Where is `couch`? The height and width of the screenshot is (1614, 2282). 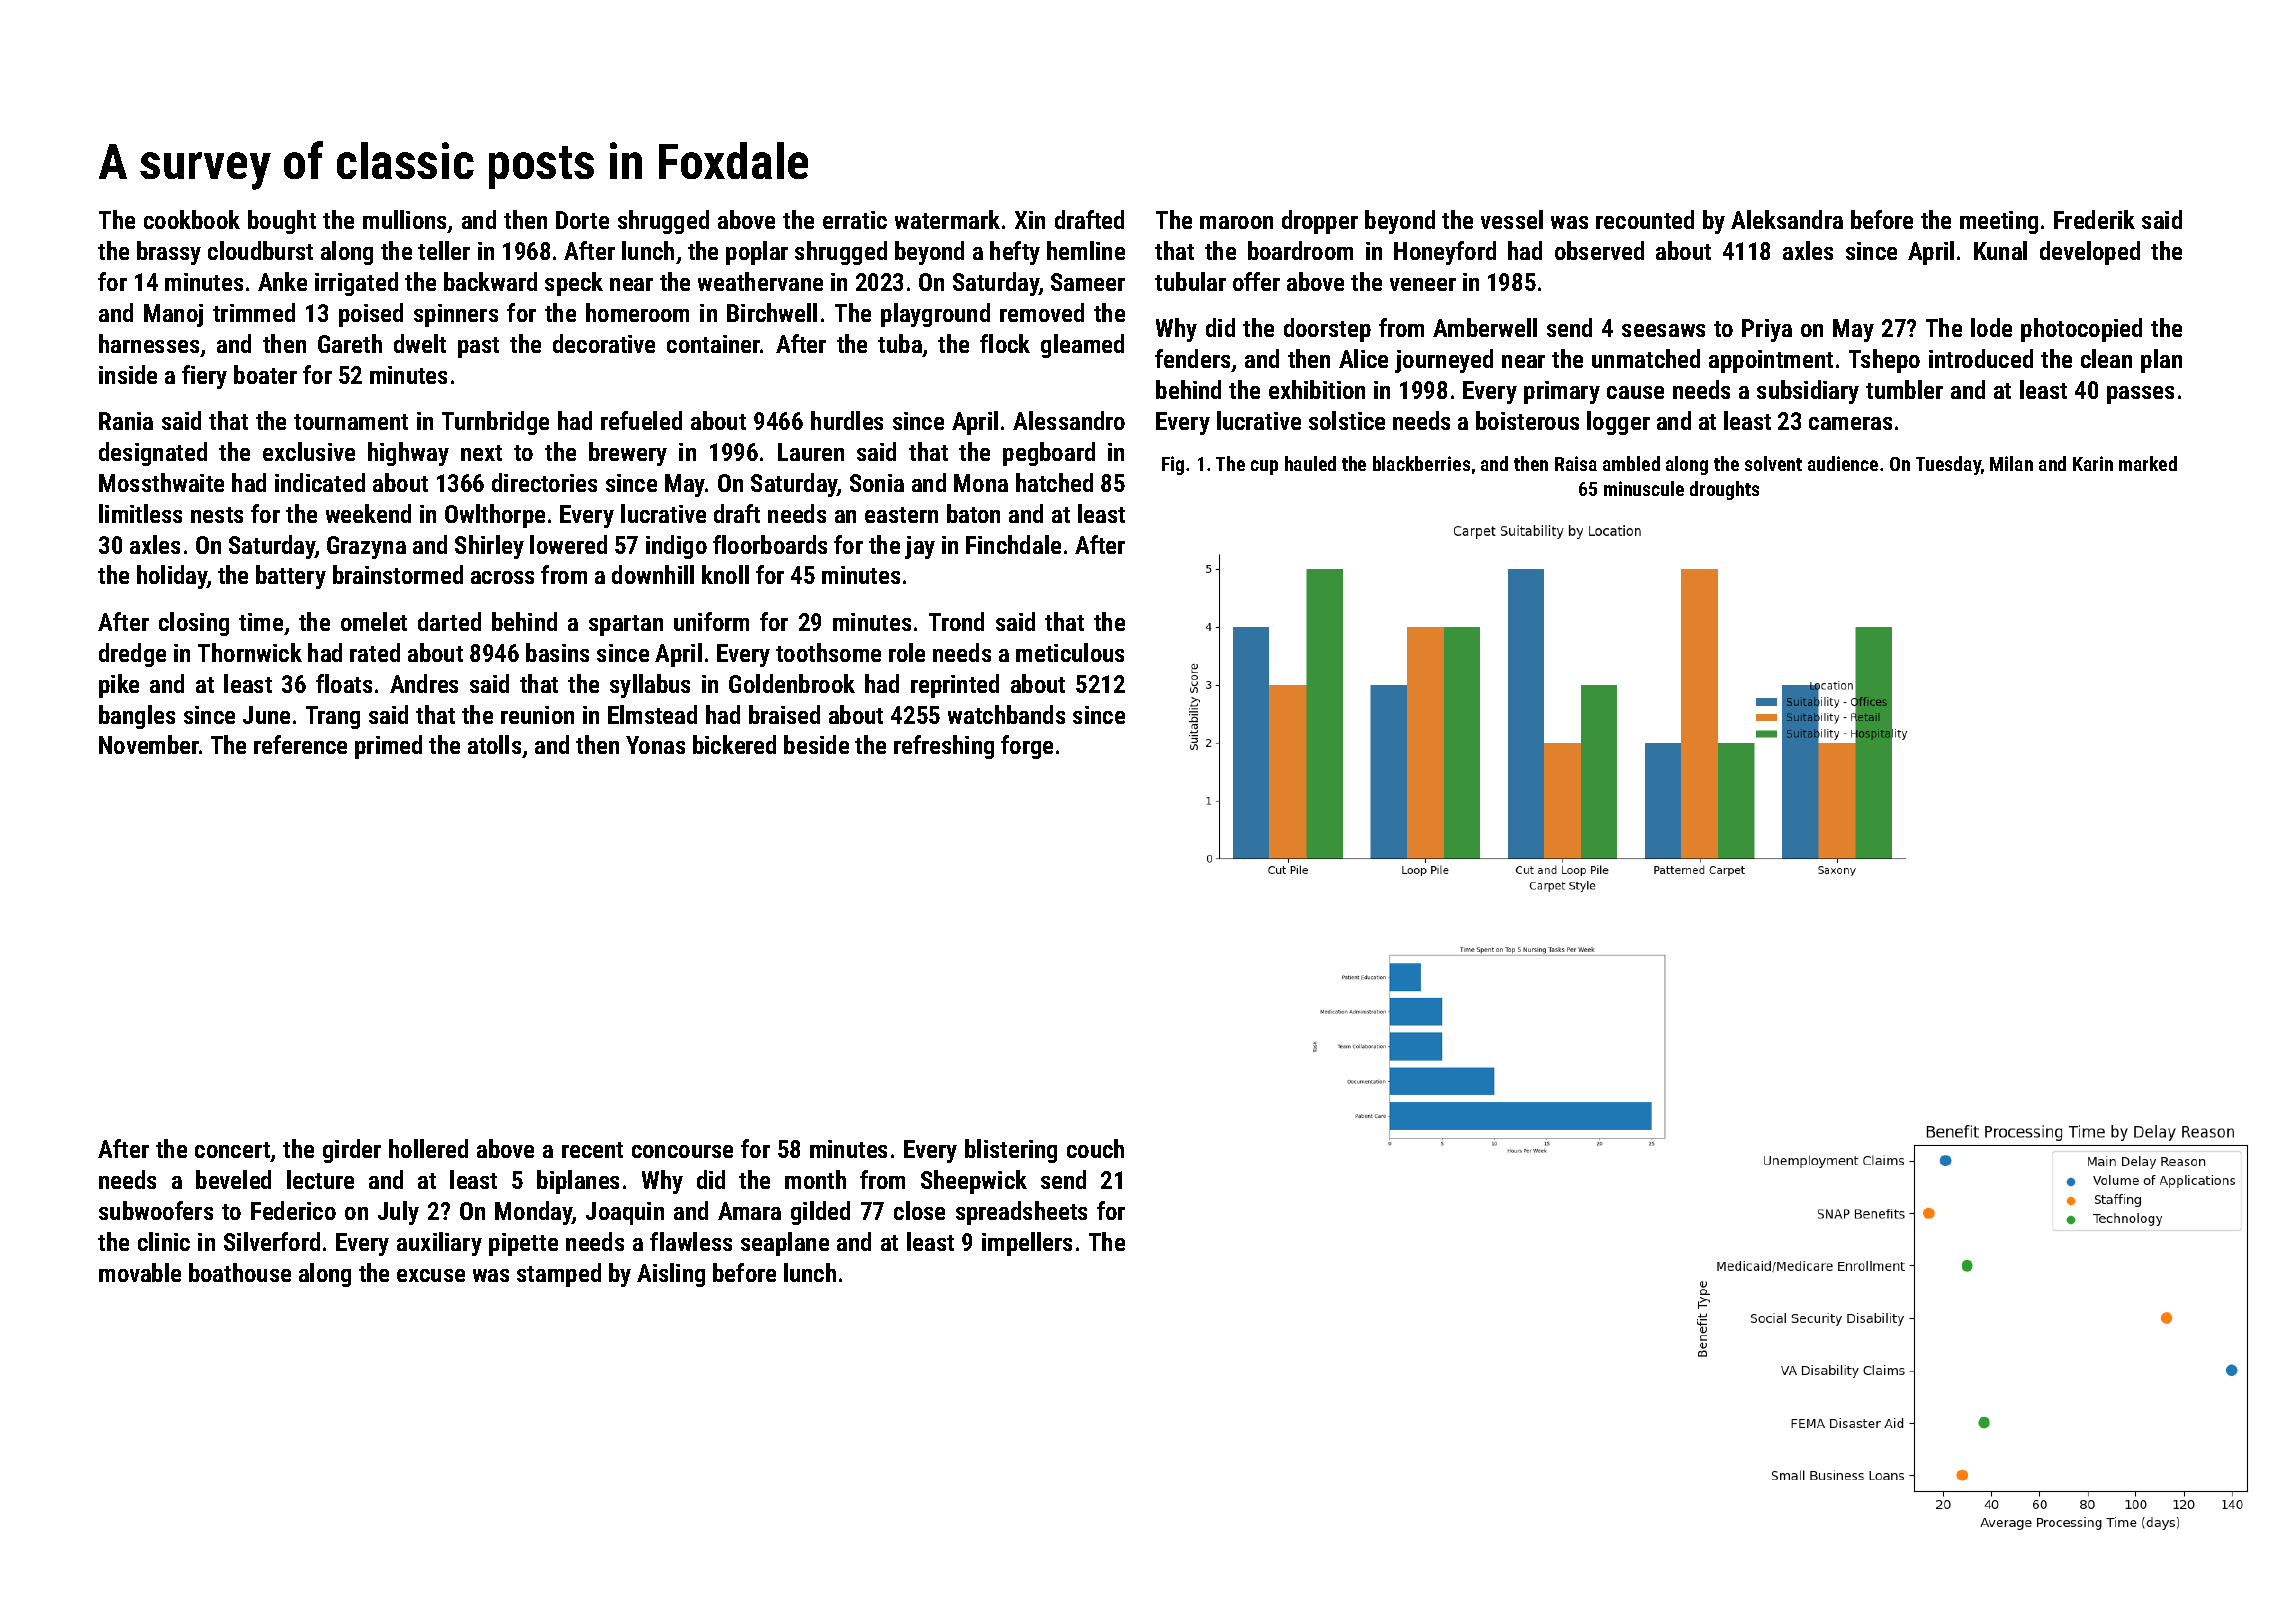 couch is located at coordinates (1095, 1148).
